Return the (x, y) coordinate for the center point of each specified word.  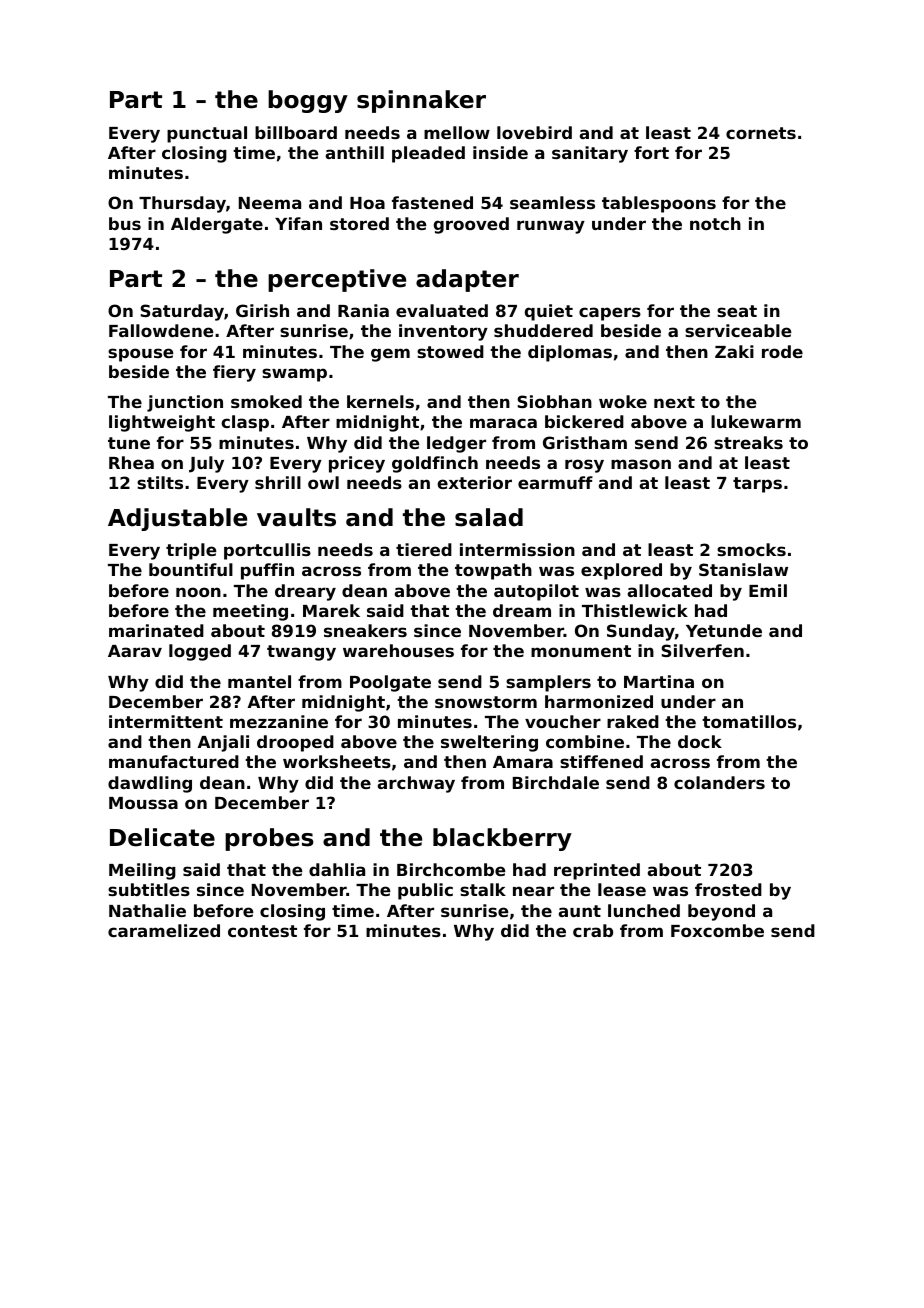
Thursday (182, 204)
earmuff (555, 482)
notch (715, 223)
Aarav (135, 651)
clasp (245, 423)
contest (262, 931)
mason (641, 464)
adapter (467, 280)
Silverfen (702, 650)
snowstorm (486, 702)
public (425, 891)
